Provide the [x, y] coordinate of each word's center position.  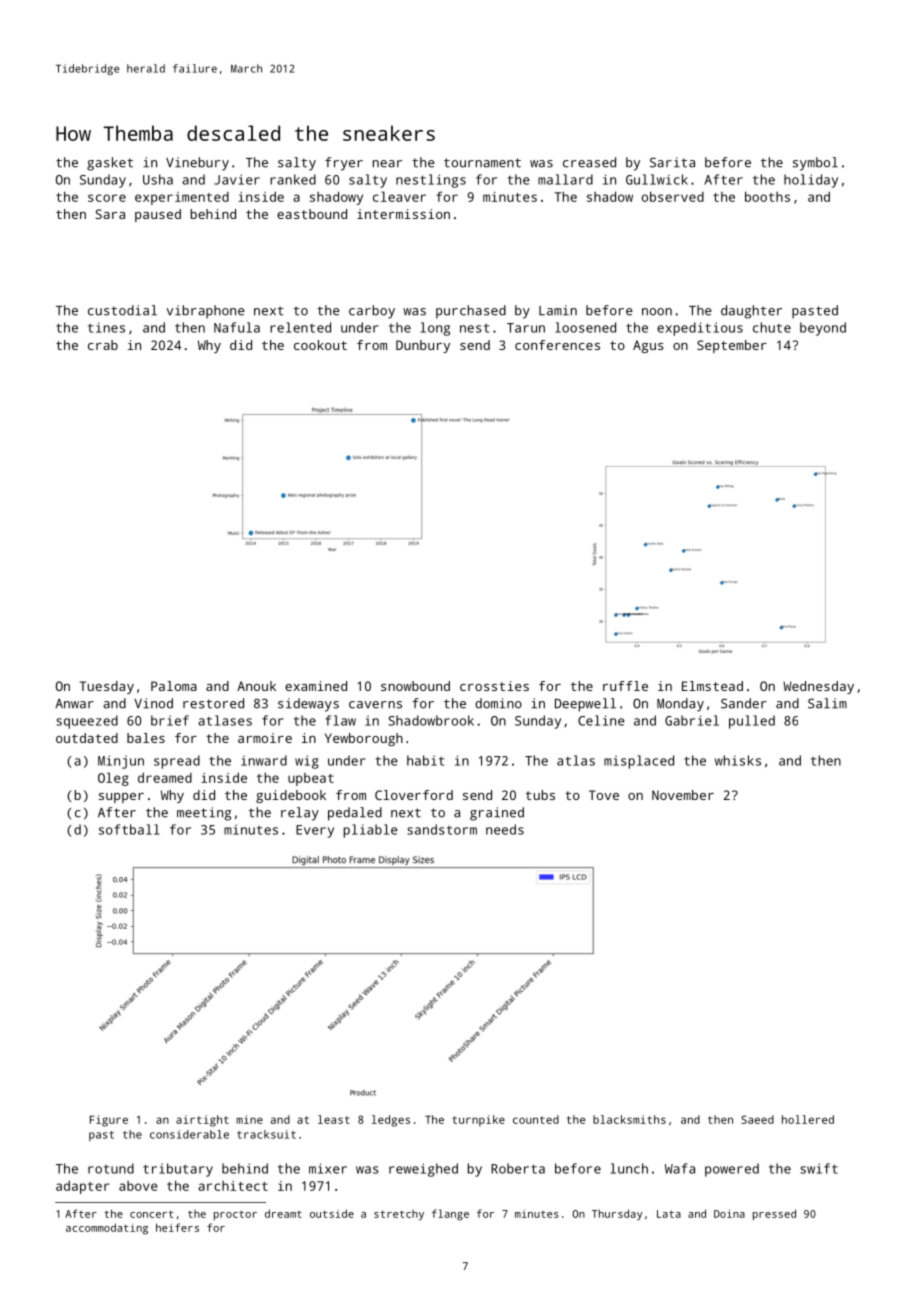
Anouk [256, 686]
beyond [823, 329]
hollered [808, 1119]
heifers [177, 1227]
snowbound [415, 686]
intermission [403, 214]
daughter [751, 312]
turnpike [478, 1121]
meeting [204, 814]
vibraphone [205, 312]
